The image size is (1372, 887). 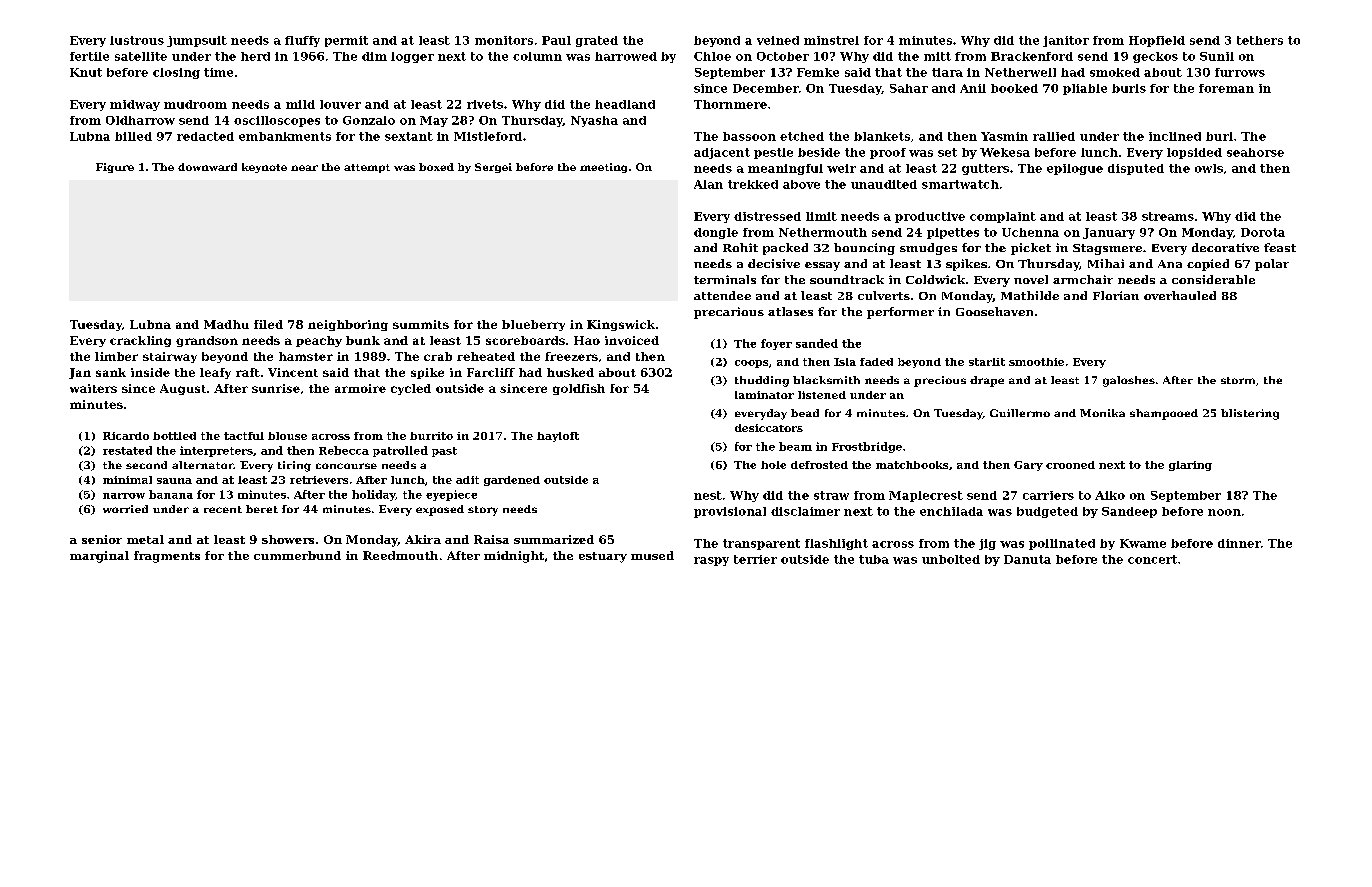 What do you see at coordinates (722, 153) in the document?
I see `adjacent` at bounding box center [722, 153].
